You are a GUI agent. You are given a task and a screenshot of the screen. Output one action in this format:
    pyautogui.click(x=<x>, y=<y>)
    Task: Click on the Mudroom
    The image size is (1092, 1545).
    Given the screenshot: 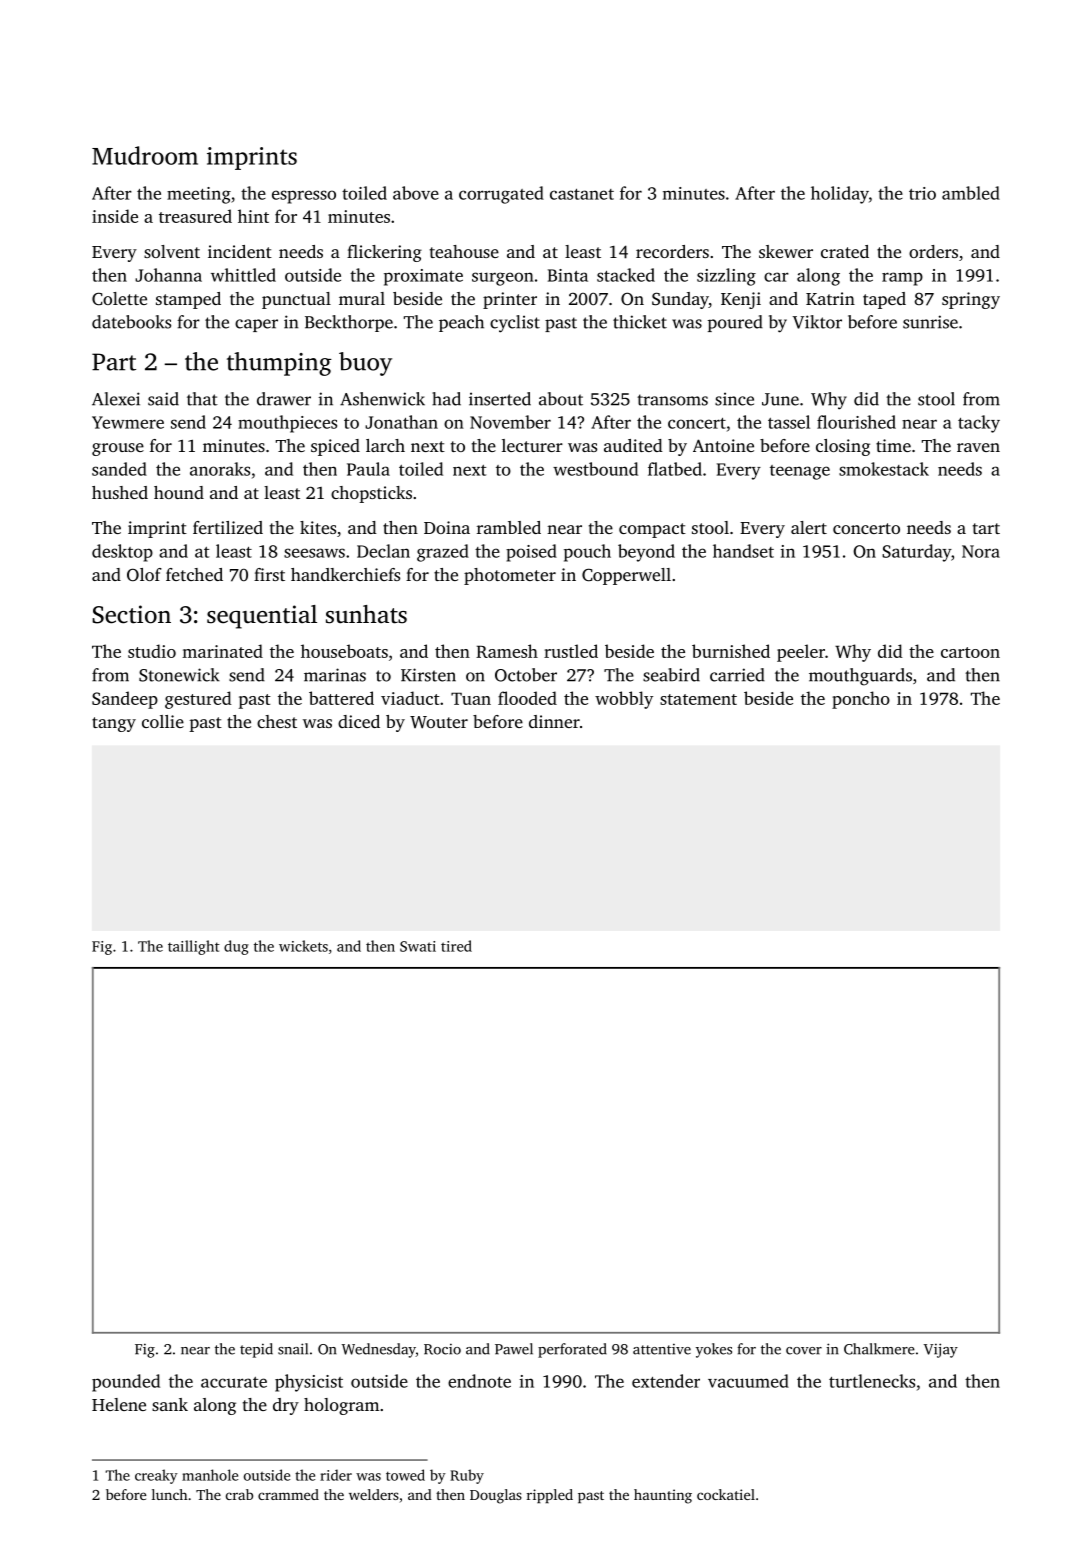 What is the action you would take?
    pyautogui.click(x=145, y=155)
